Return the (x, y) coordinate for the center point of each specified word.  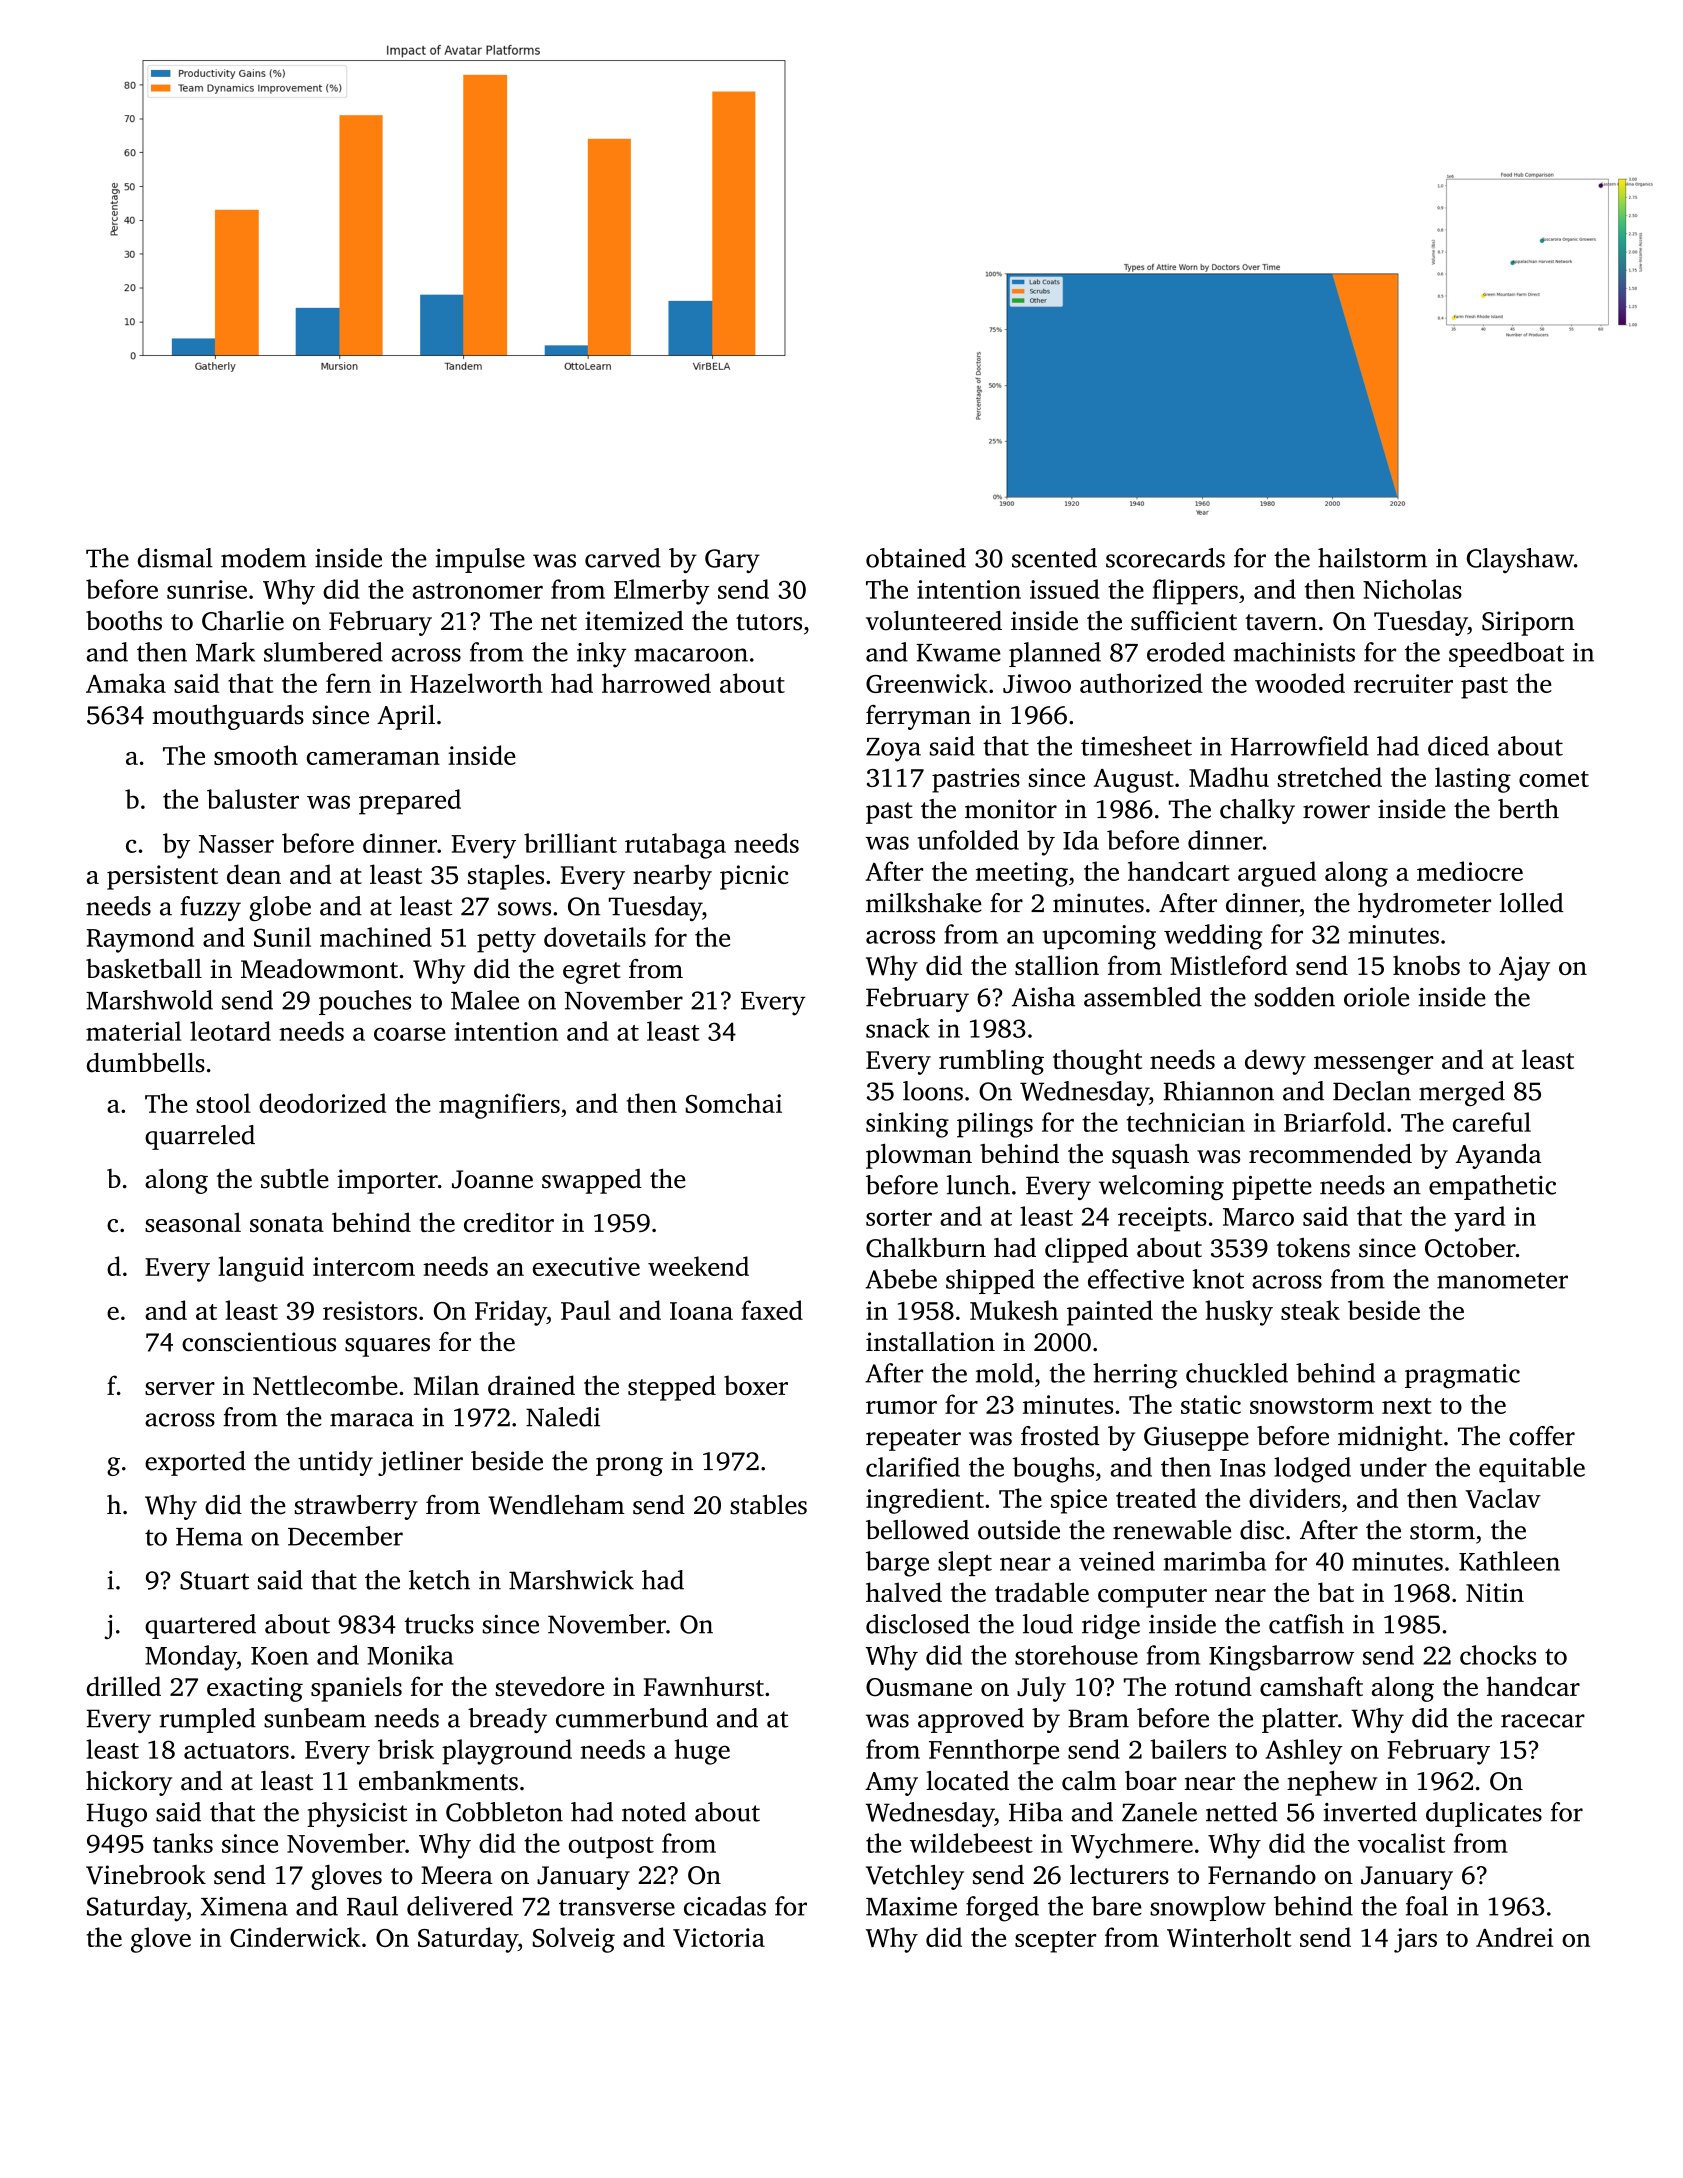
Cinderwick (295, 1937)
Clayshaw (1520, 560)
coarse (410, 1034)
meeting (1022, 874)
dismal (175, 558)
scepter (1055, 1942)
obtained (916, 558)
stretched (1330, 777)
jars (1415, 1940)
